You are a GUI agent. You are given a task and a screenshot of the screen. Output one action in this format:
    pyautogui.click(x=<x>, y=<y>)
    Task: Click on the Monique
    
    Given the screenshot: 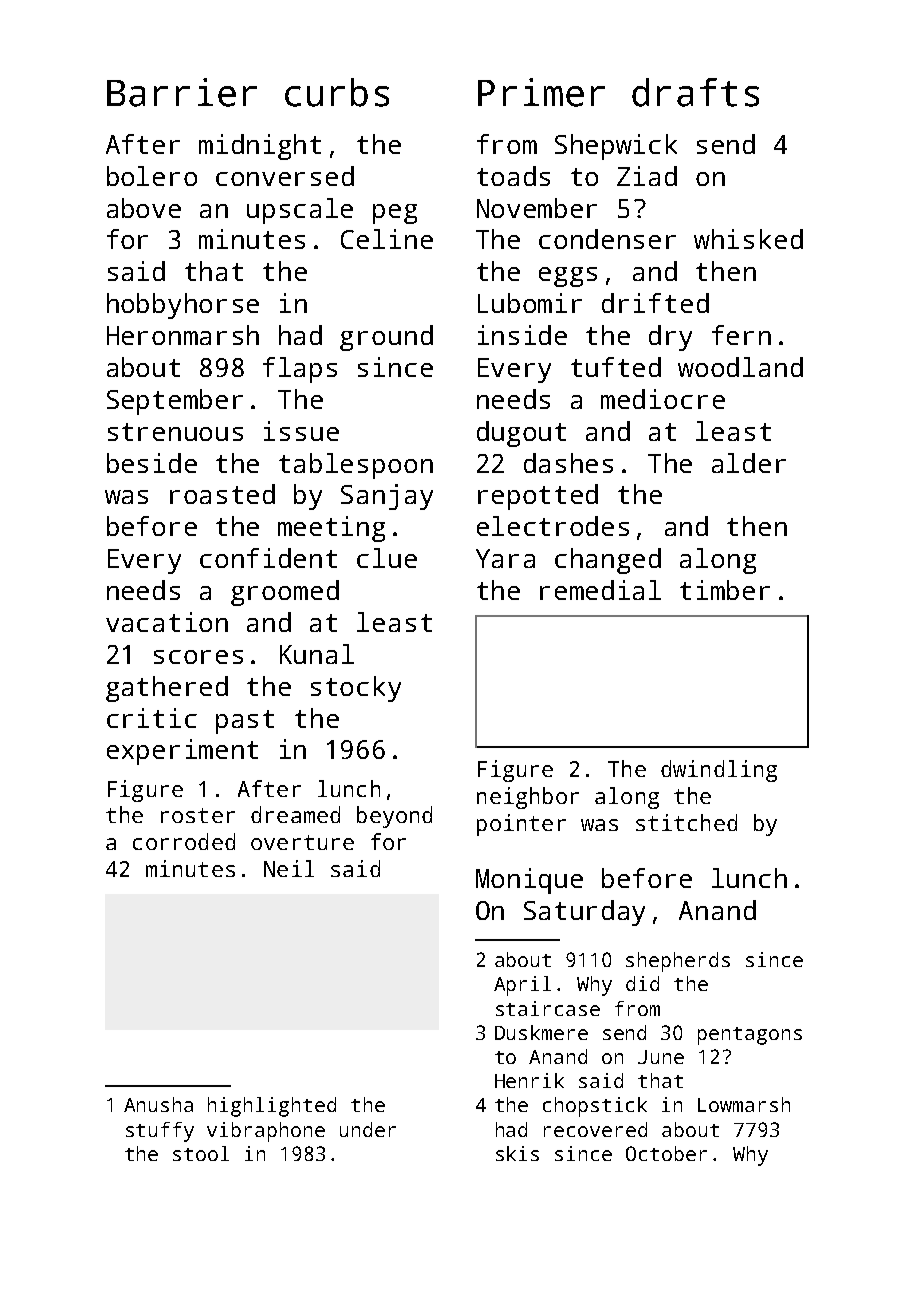 What is the action you would take?
    pyautogui.click(x=529, y=881)
